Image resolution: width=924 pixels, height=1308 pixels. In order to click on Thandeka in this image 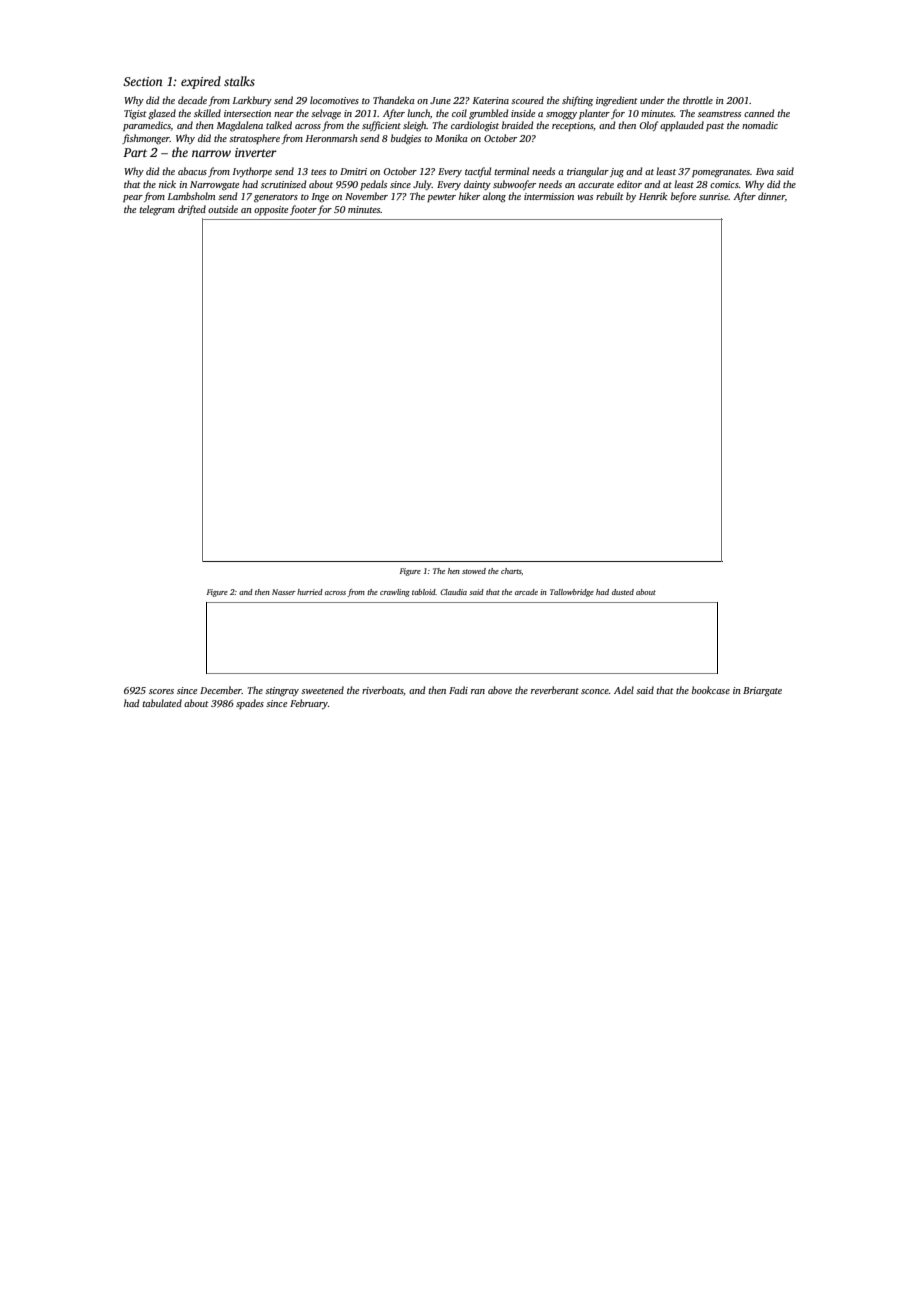, I will do `click(393, 100)`.
